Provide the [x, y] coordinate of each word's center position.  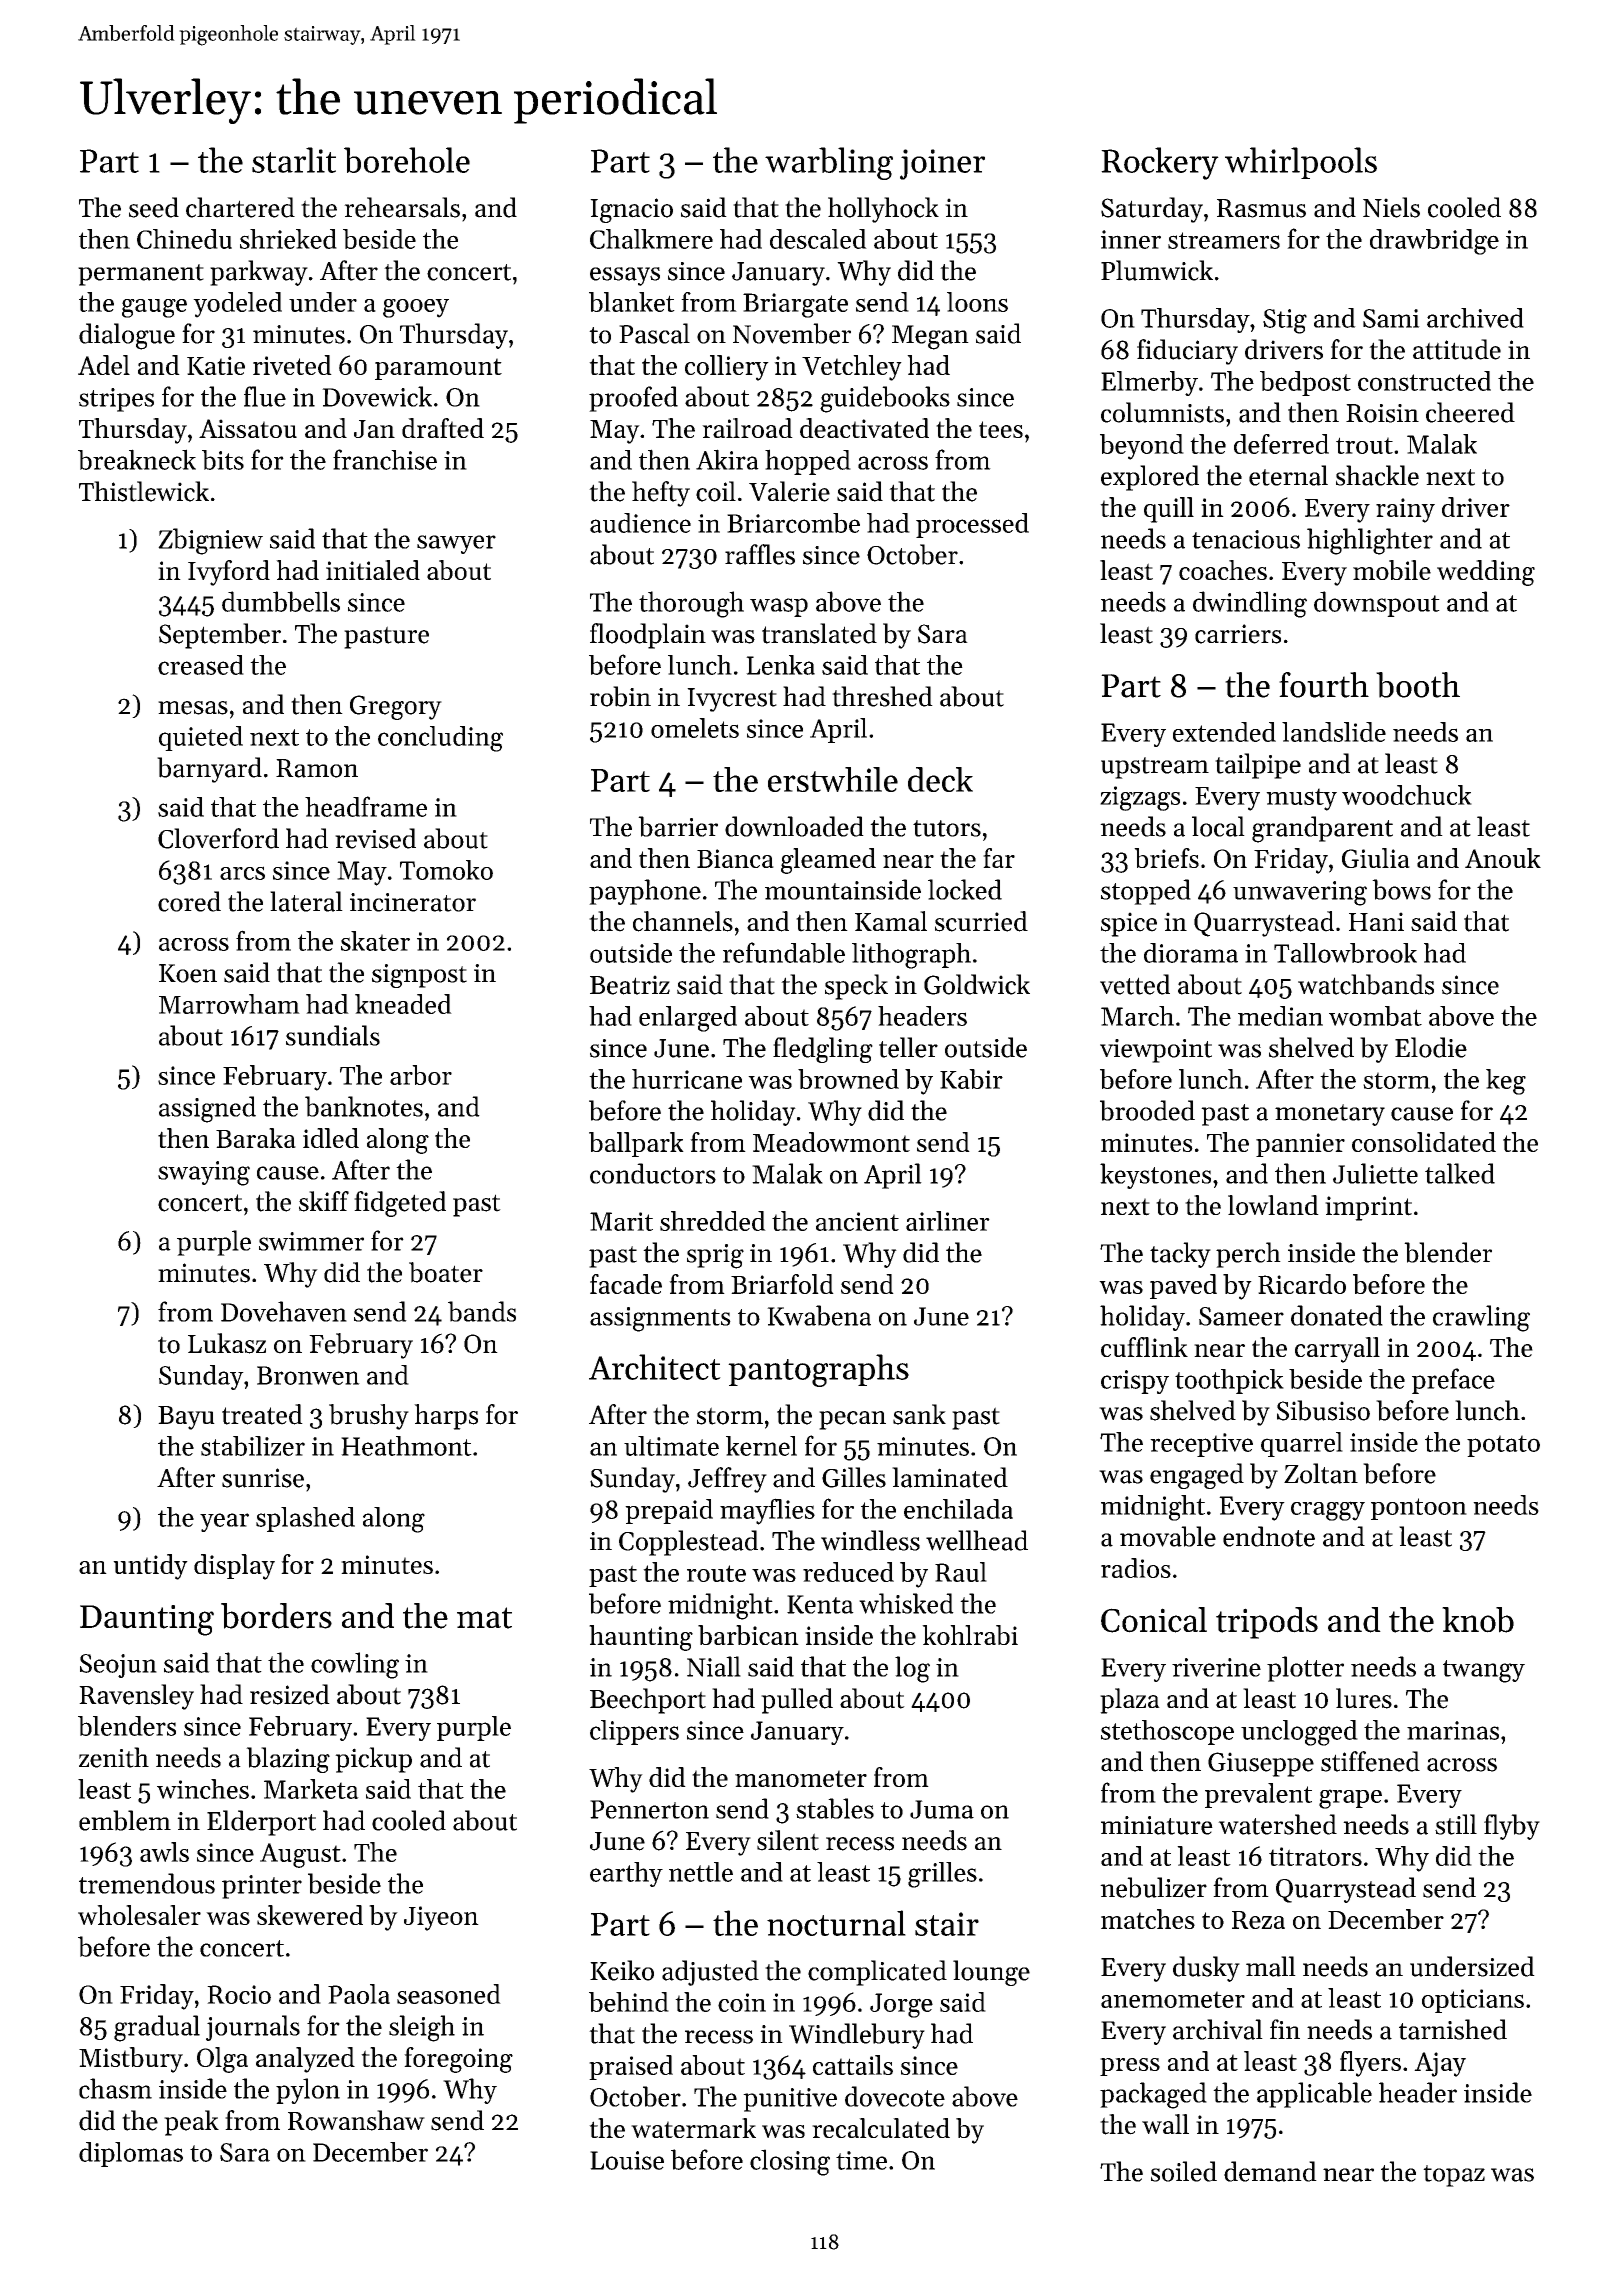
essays [625, 276]
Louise [627, 2160]
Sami [1391, 318]
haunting [641, 1638]
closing [790, 2162]
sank [919, 1414]
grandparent [1322, 829]
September [220, 636]
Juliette [1375, 1173]
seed [154, 207]
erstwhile [833, 779]
